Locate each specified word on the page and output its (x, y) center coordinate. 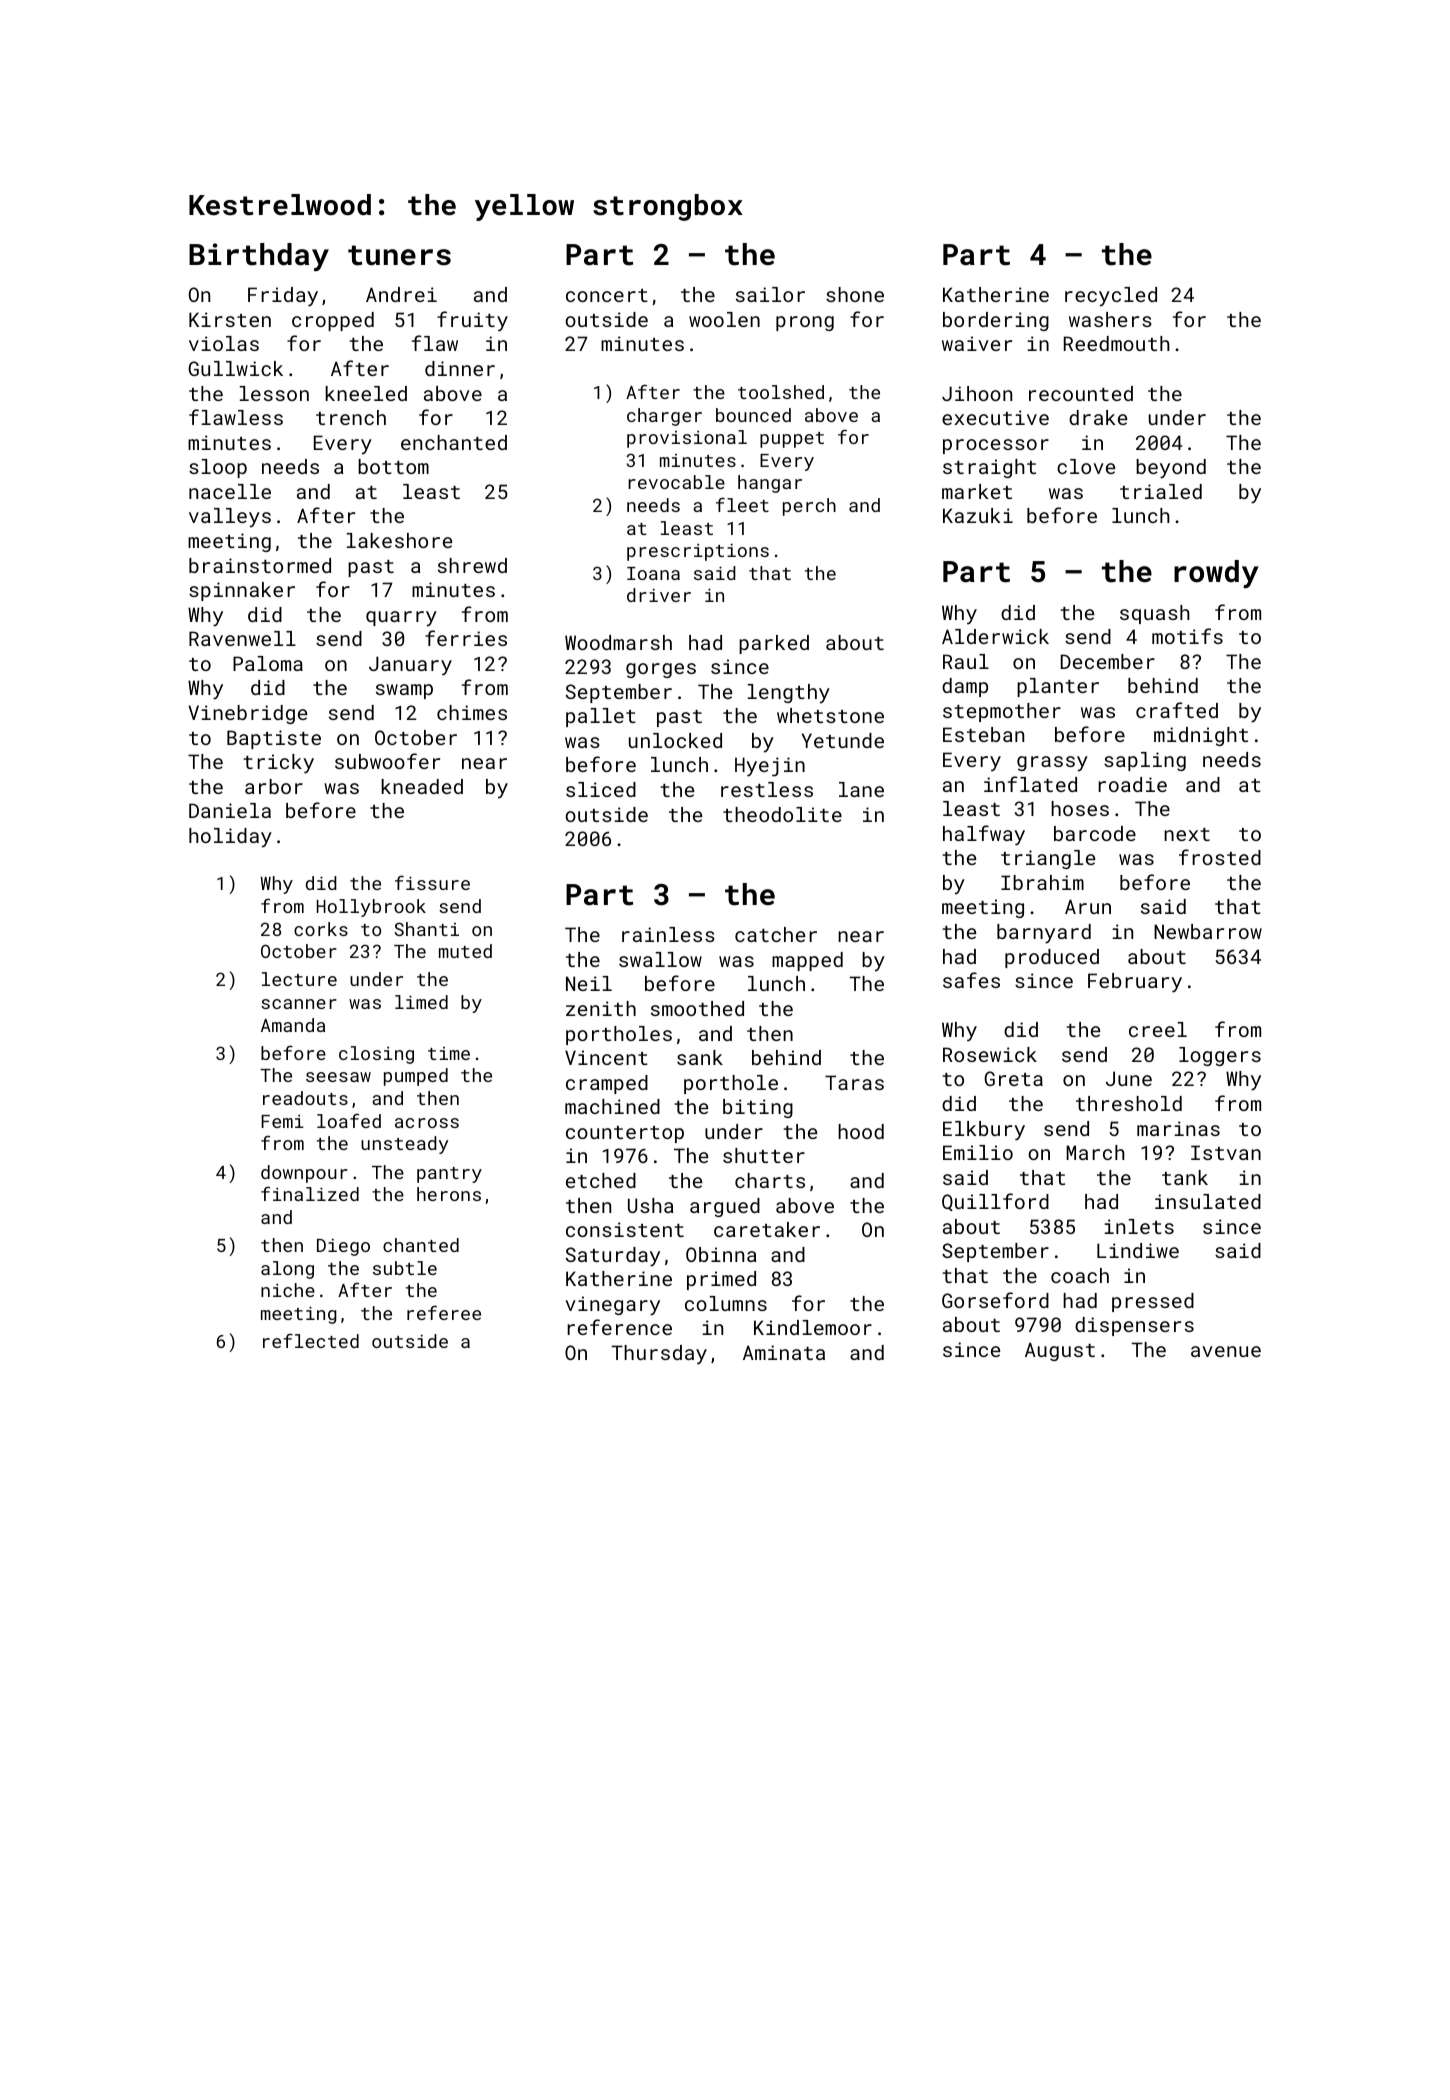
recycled (1111, 297)
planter (1058, 687)
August (1060, 1351)
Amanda (293, 1025)
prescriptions (698, 552)
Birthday (259, 257)
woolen (724, 319)
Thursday (659, 1354)
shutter (764, 1155)
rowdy (1216, 574)
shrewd (472, 565)
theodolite (782, 814)
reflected (311, 1340)
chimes (472, 712)
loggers (1220, 1056)
